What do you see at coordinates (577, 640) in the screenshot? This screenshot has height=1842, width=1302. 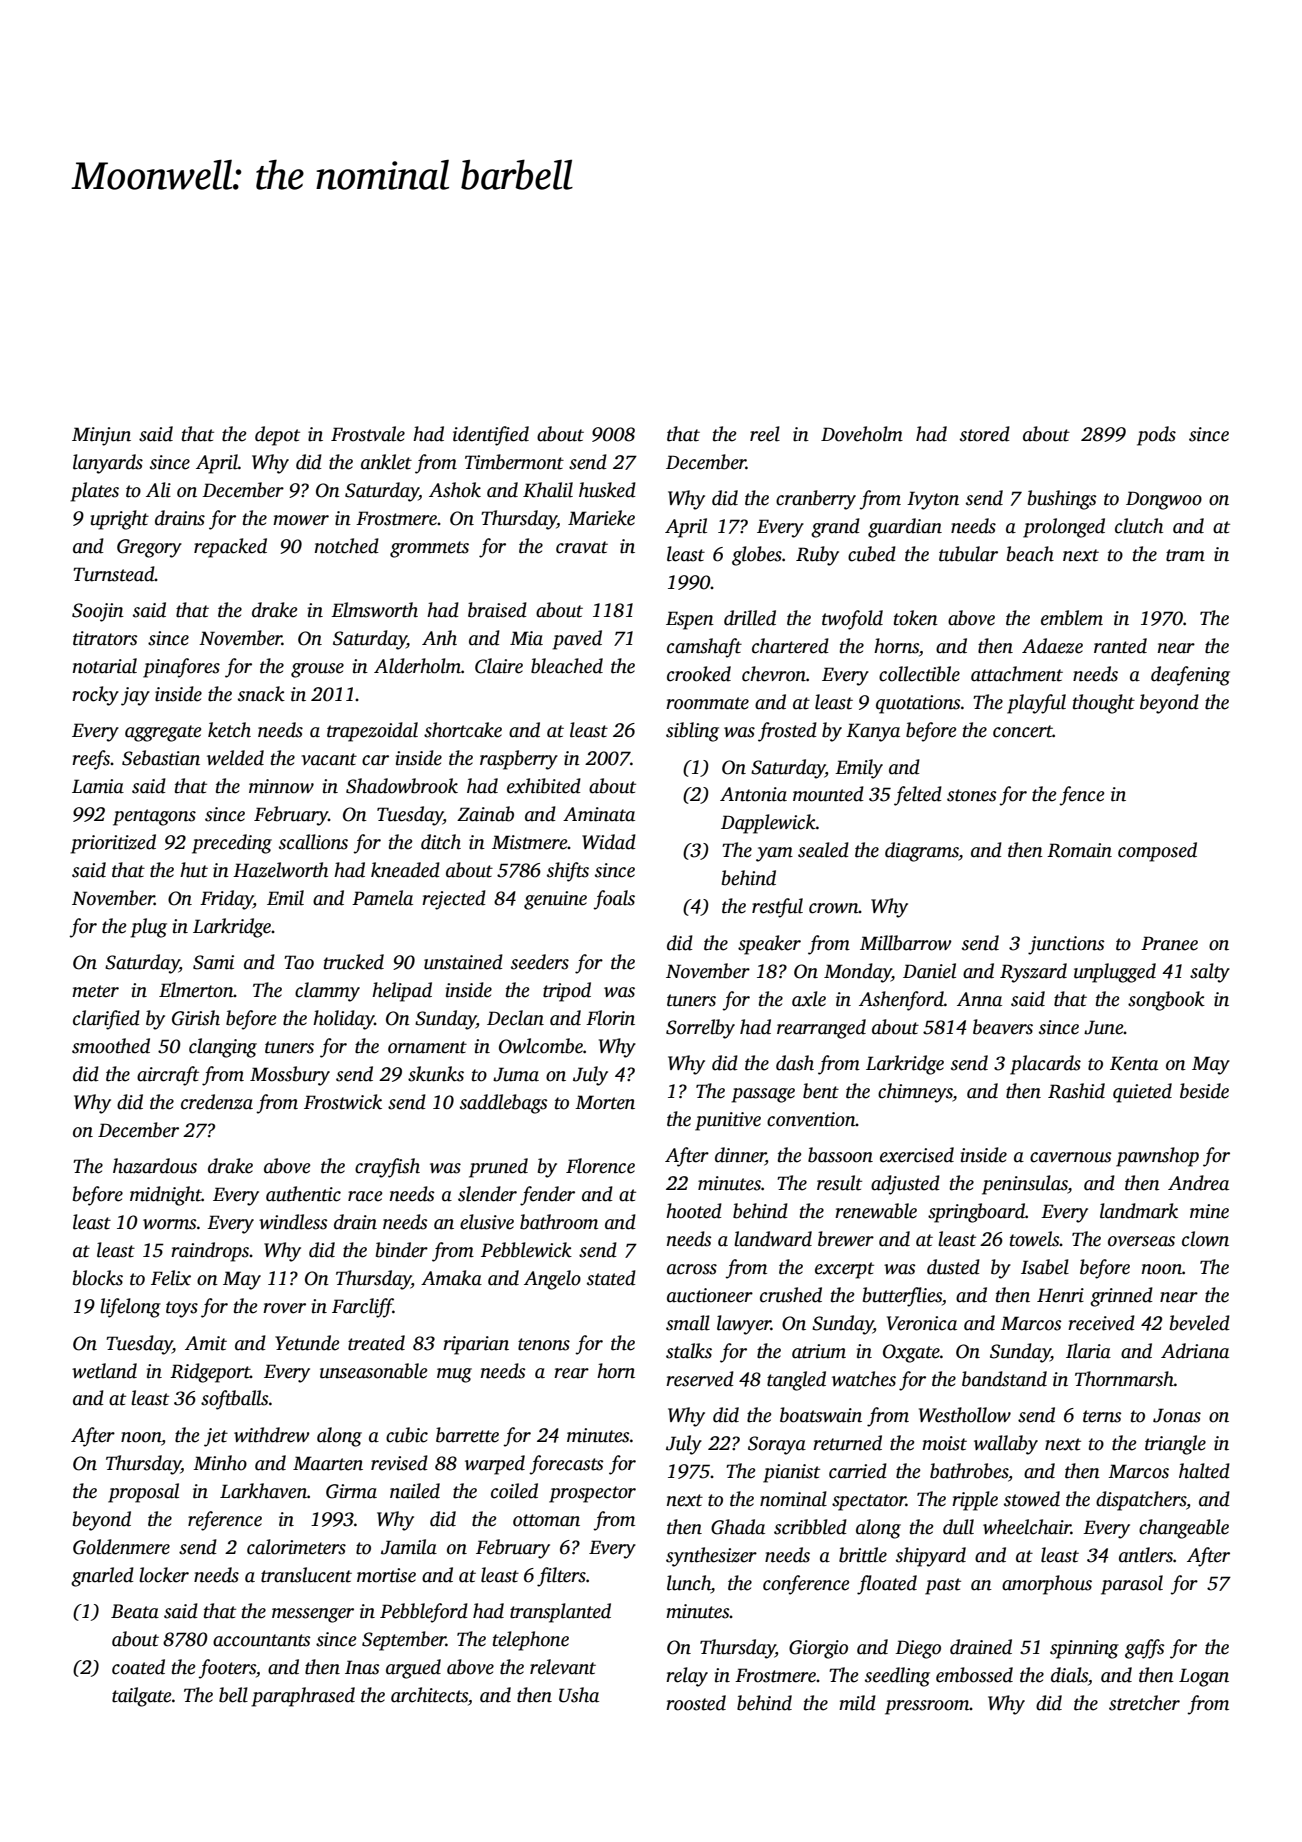 I see `paved` at bounding box center [577, 640].
